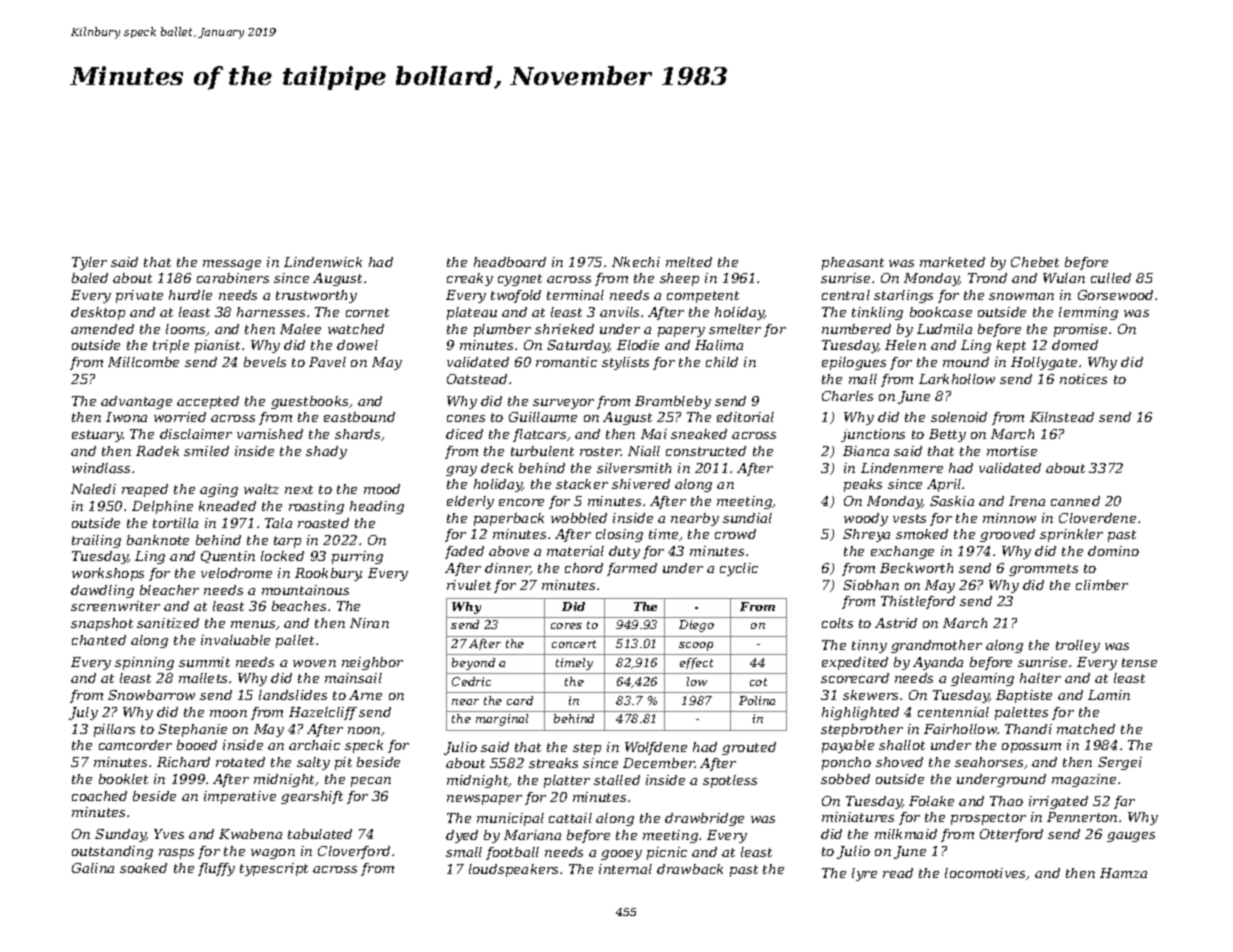 The image size is (1233, 952). Describe the element at coordinates (1021, 296) in the screenshot. I see `snowman` at that location.
